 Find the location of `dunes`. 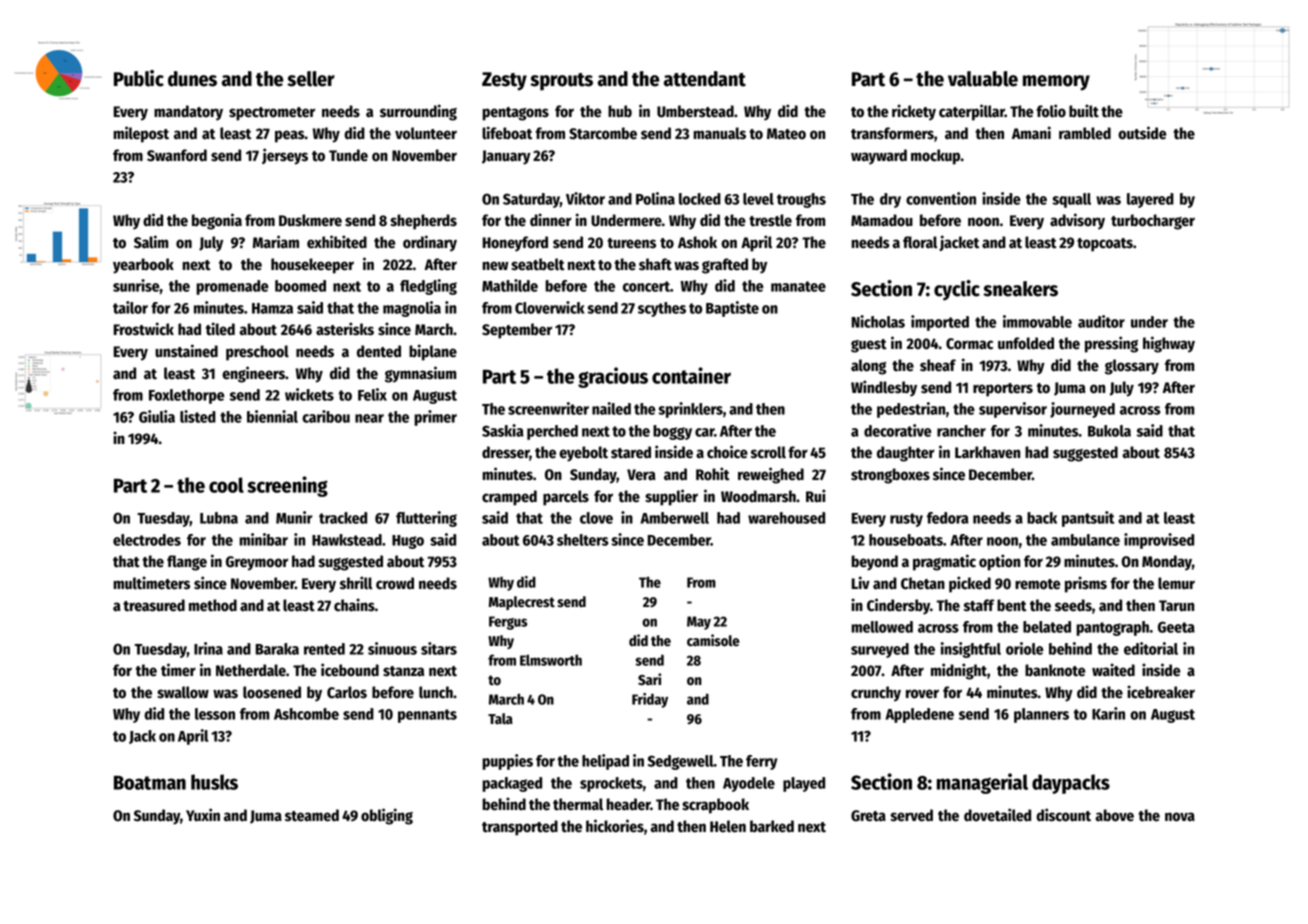

dunes is located at coordinates (192, 79).
